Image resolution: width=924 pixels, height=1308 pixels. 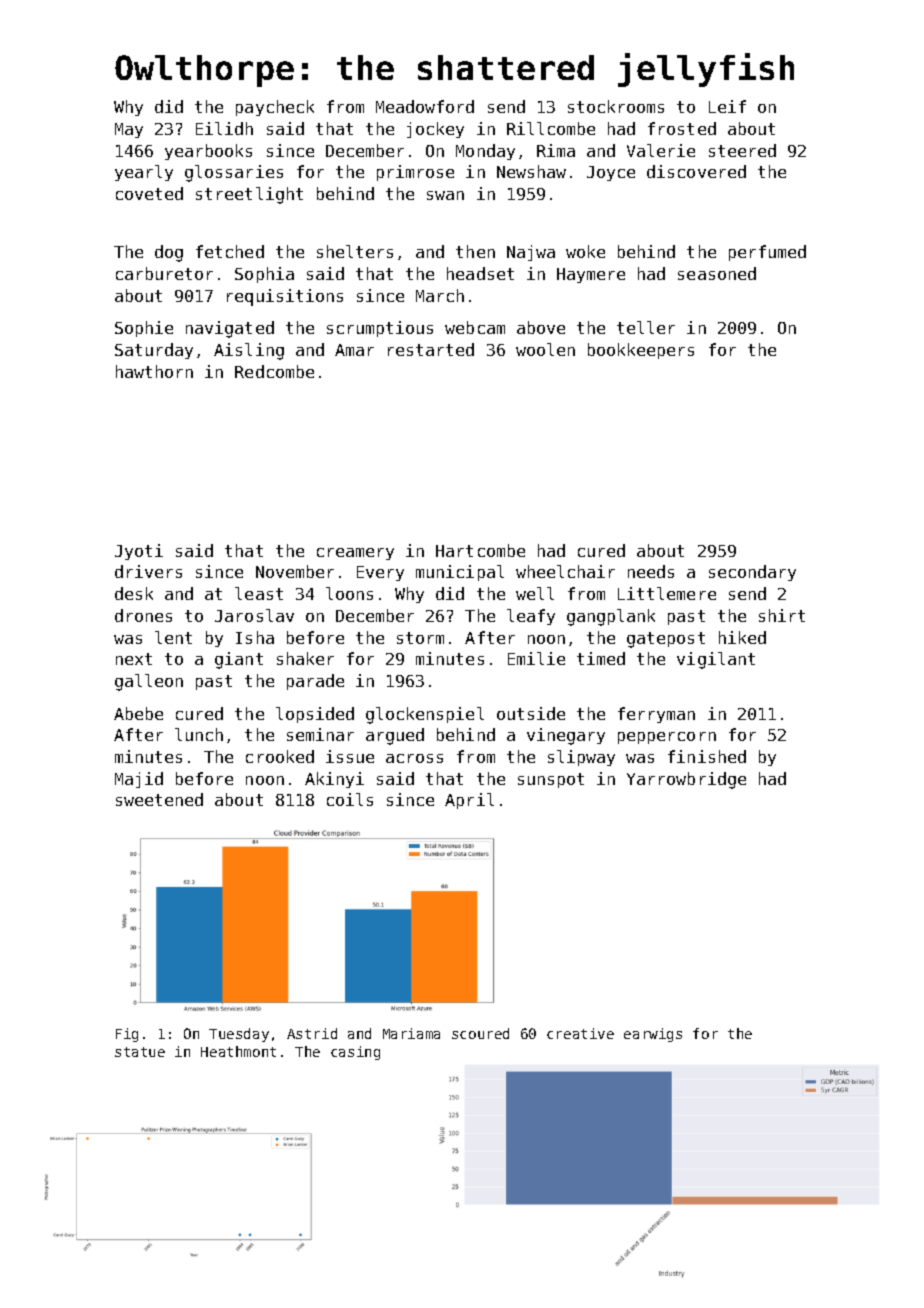 I want to click on stockrooms, so click(x=616, y=106).
